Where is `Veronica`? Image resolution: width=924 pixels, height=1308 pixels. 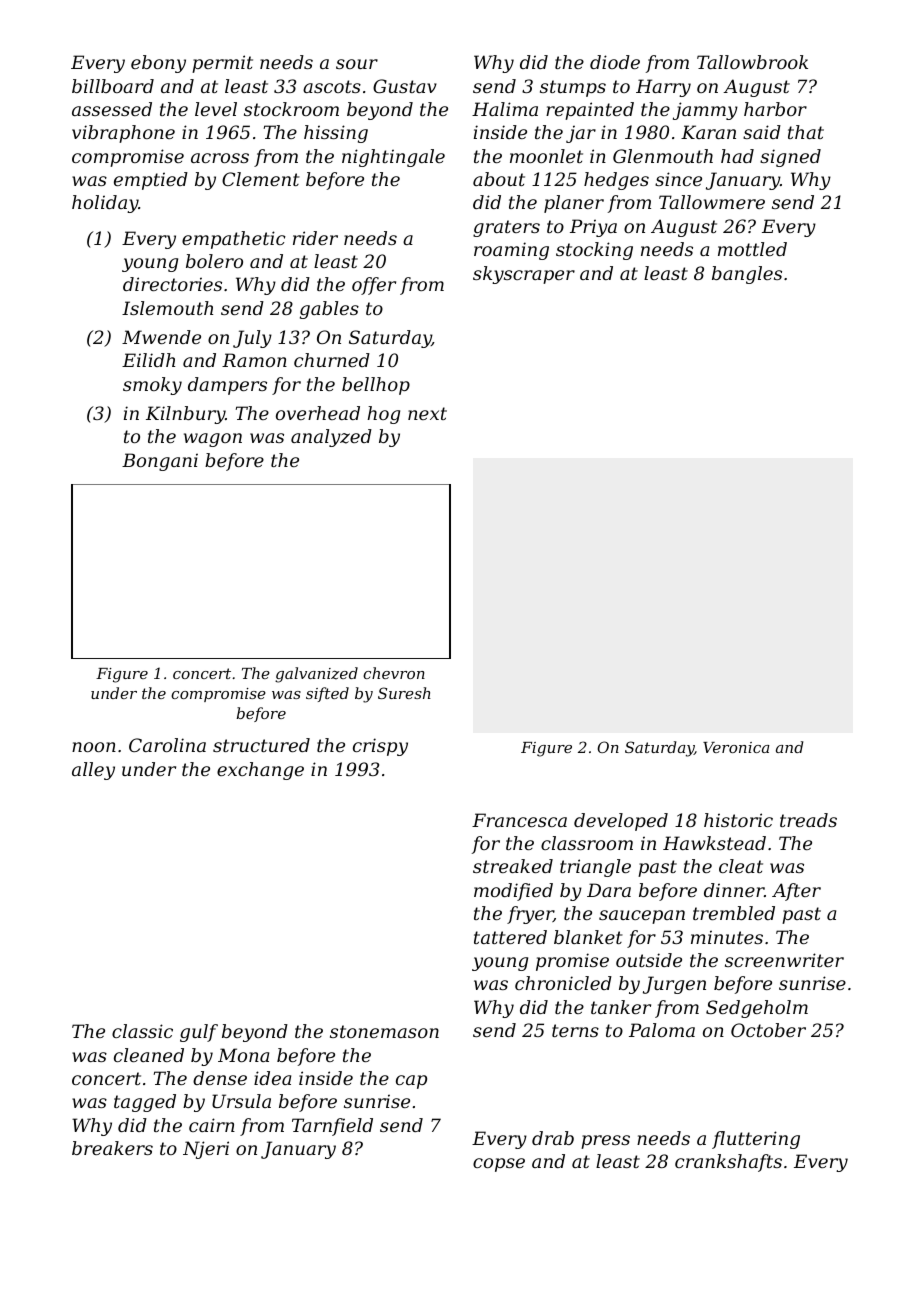 Veronica is located at coordinates (736, 747).
